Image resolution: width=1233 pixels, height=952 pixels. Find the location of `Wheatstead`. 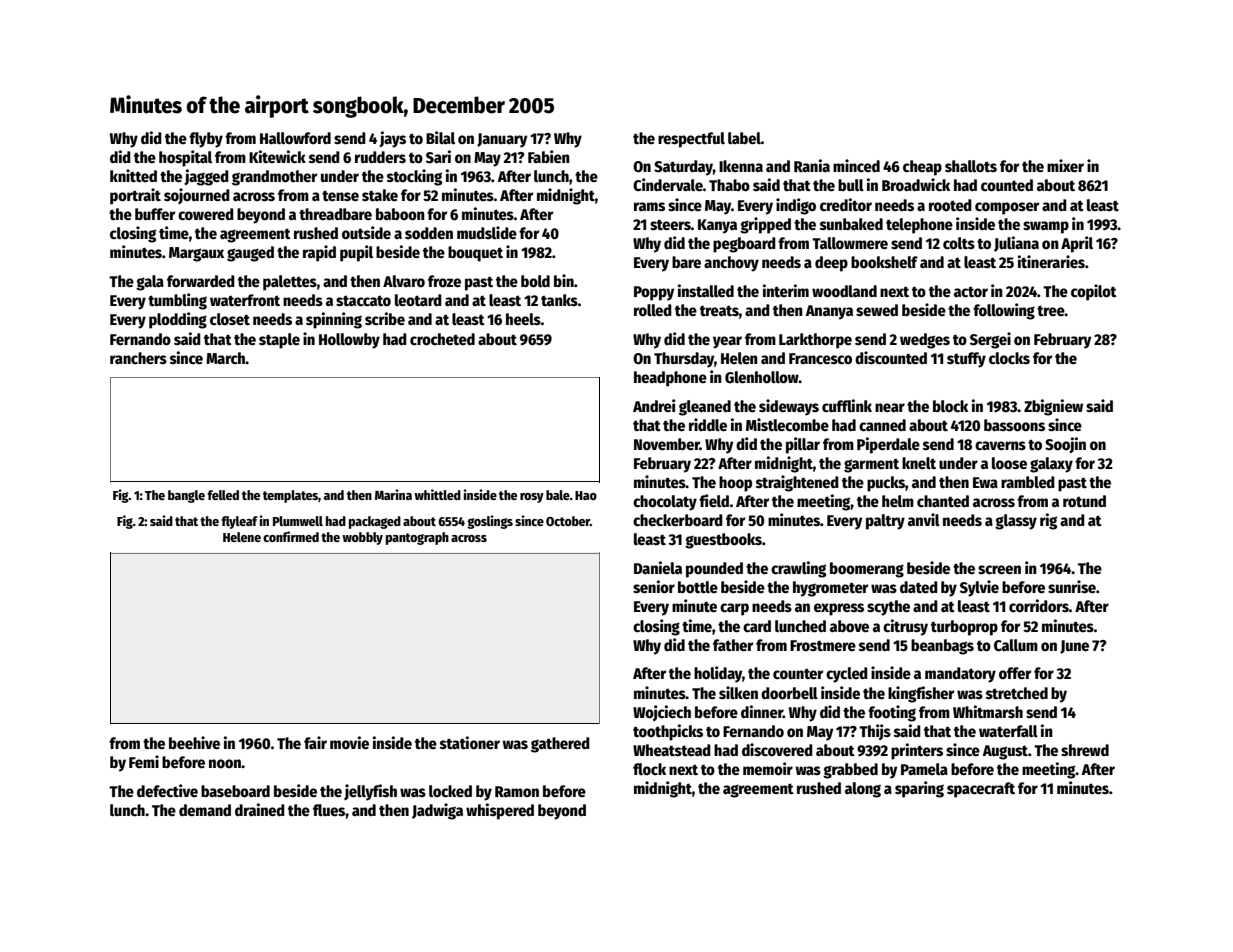

Wheatstead is located at coordinates (672, 750).
